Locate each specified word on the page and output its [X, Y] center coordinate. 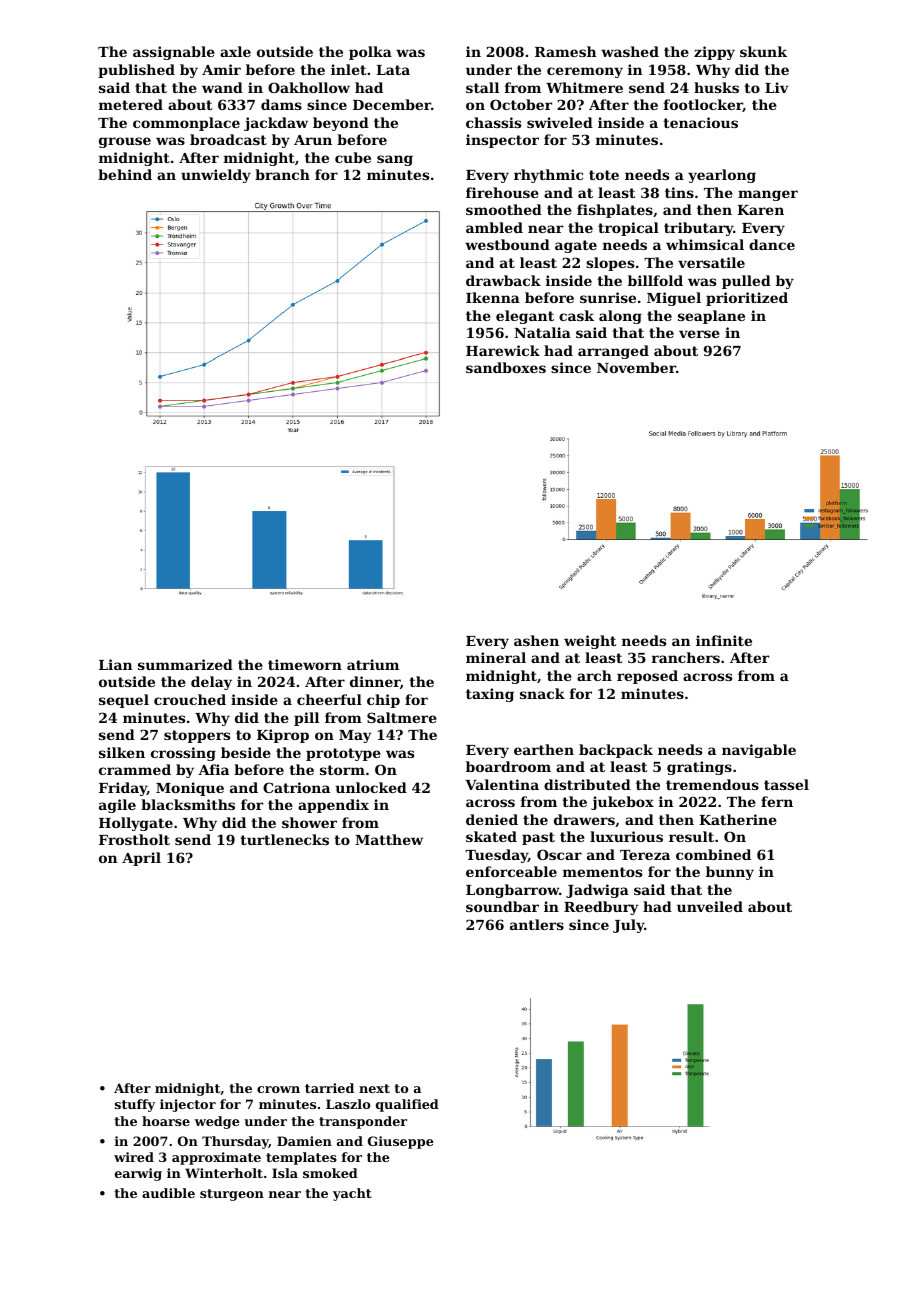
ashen [536, 640]
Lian [115, 664]
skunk [763, 51]
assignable [174, 53]
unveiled [710, 906]
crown [278, 1089]
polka [370, 53]
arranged [613, 352]
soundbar [502, 906]
